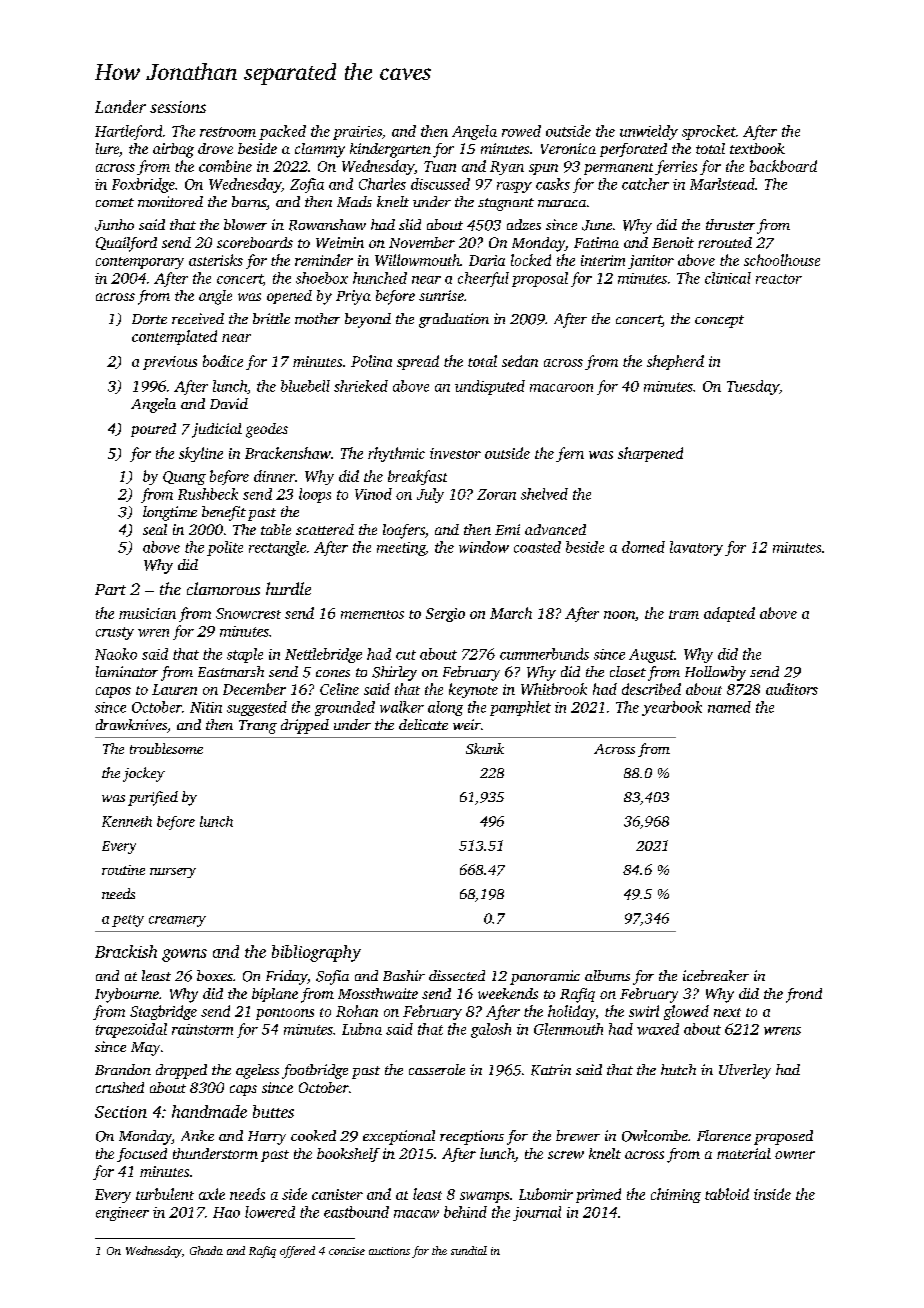  I want to click on reactor, so click(779, 279).
